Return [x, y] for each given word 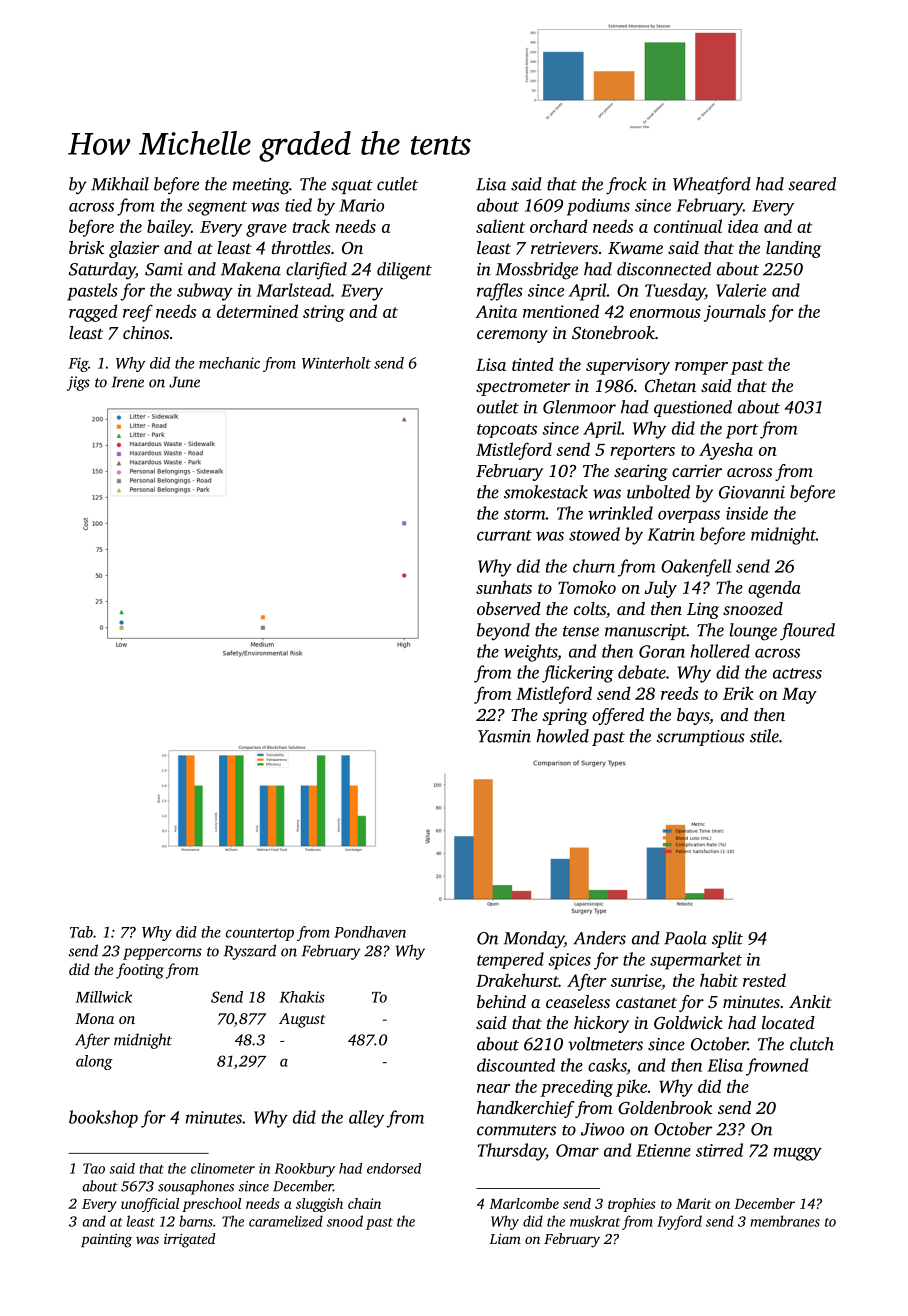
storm [525, 514]
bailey [169, 228]
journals [735, 313]
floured [807, 632]
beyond [503, 632]
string [324, 313]
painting [106, 1241]
